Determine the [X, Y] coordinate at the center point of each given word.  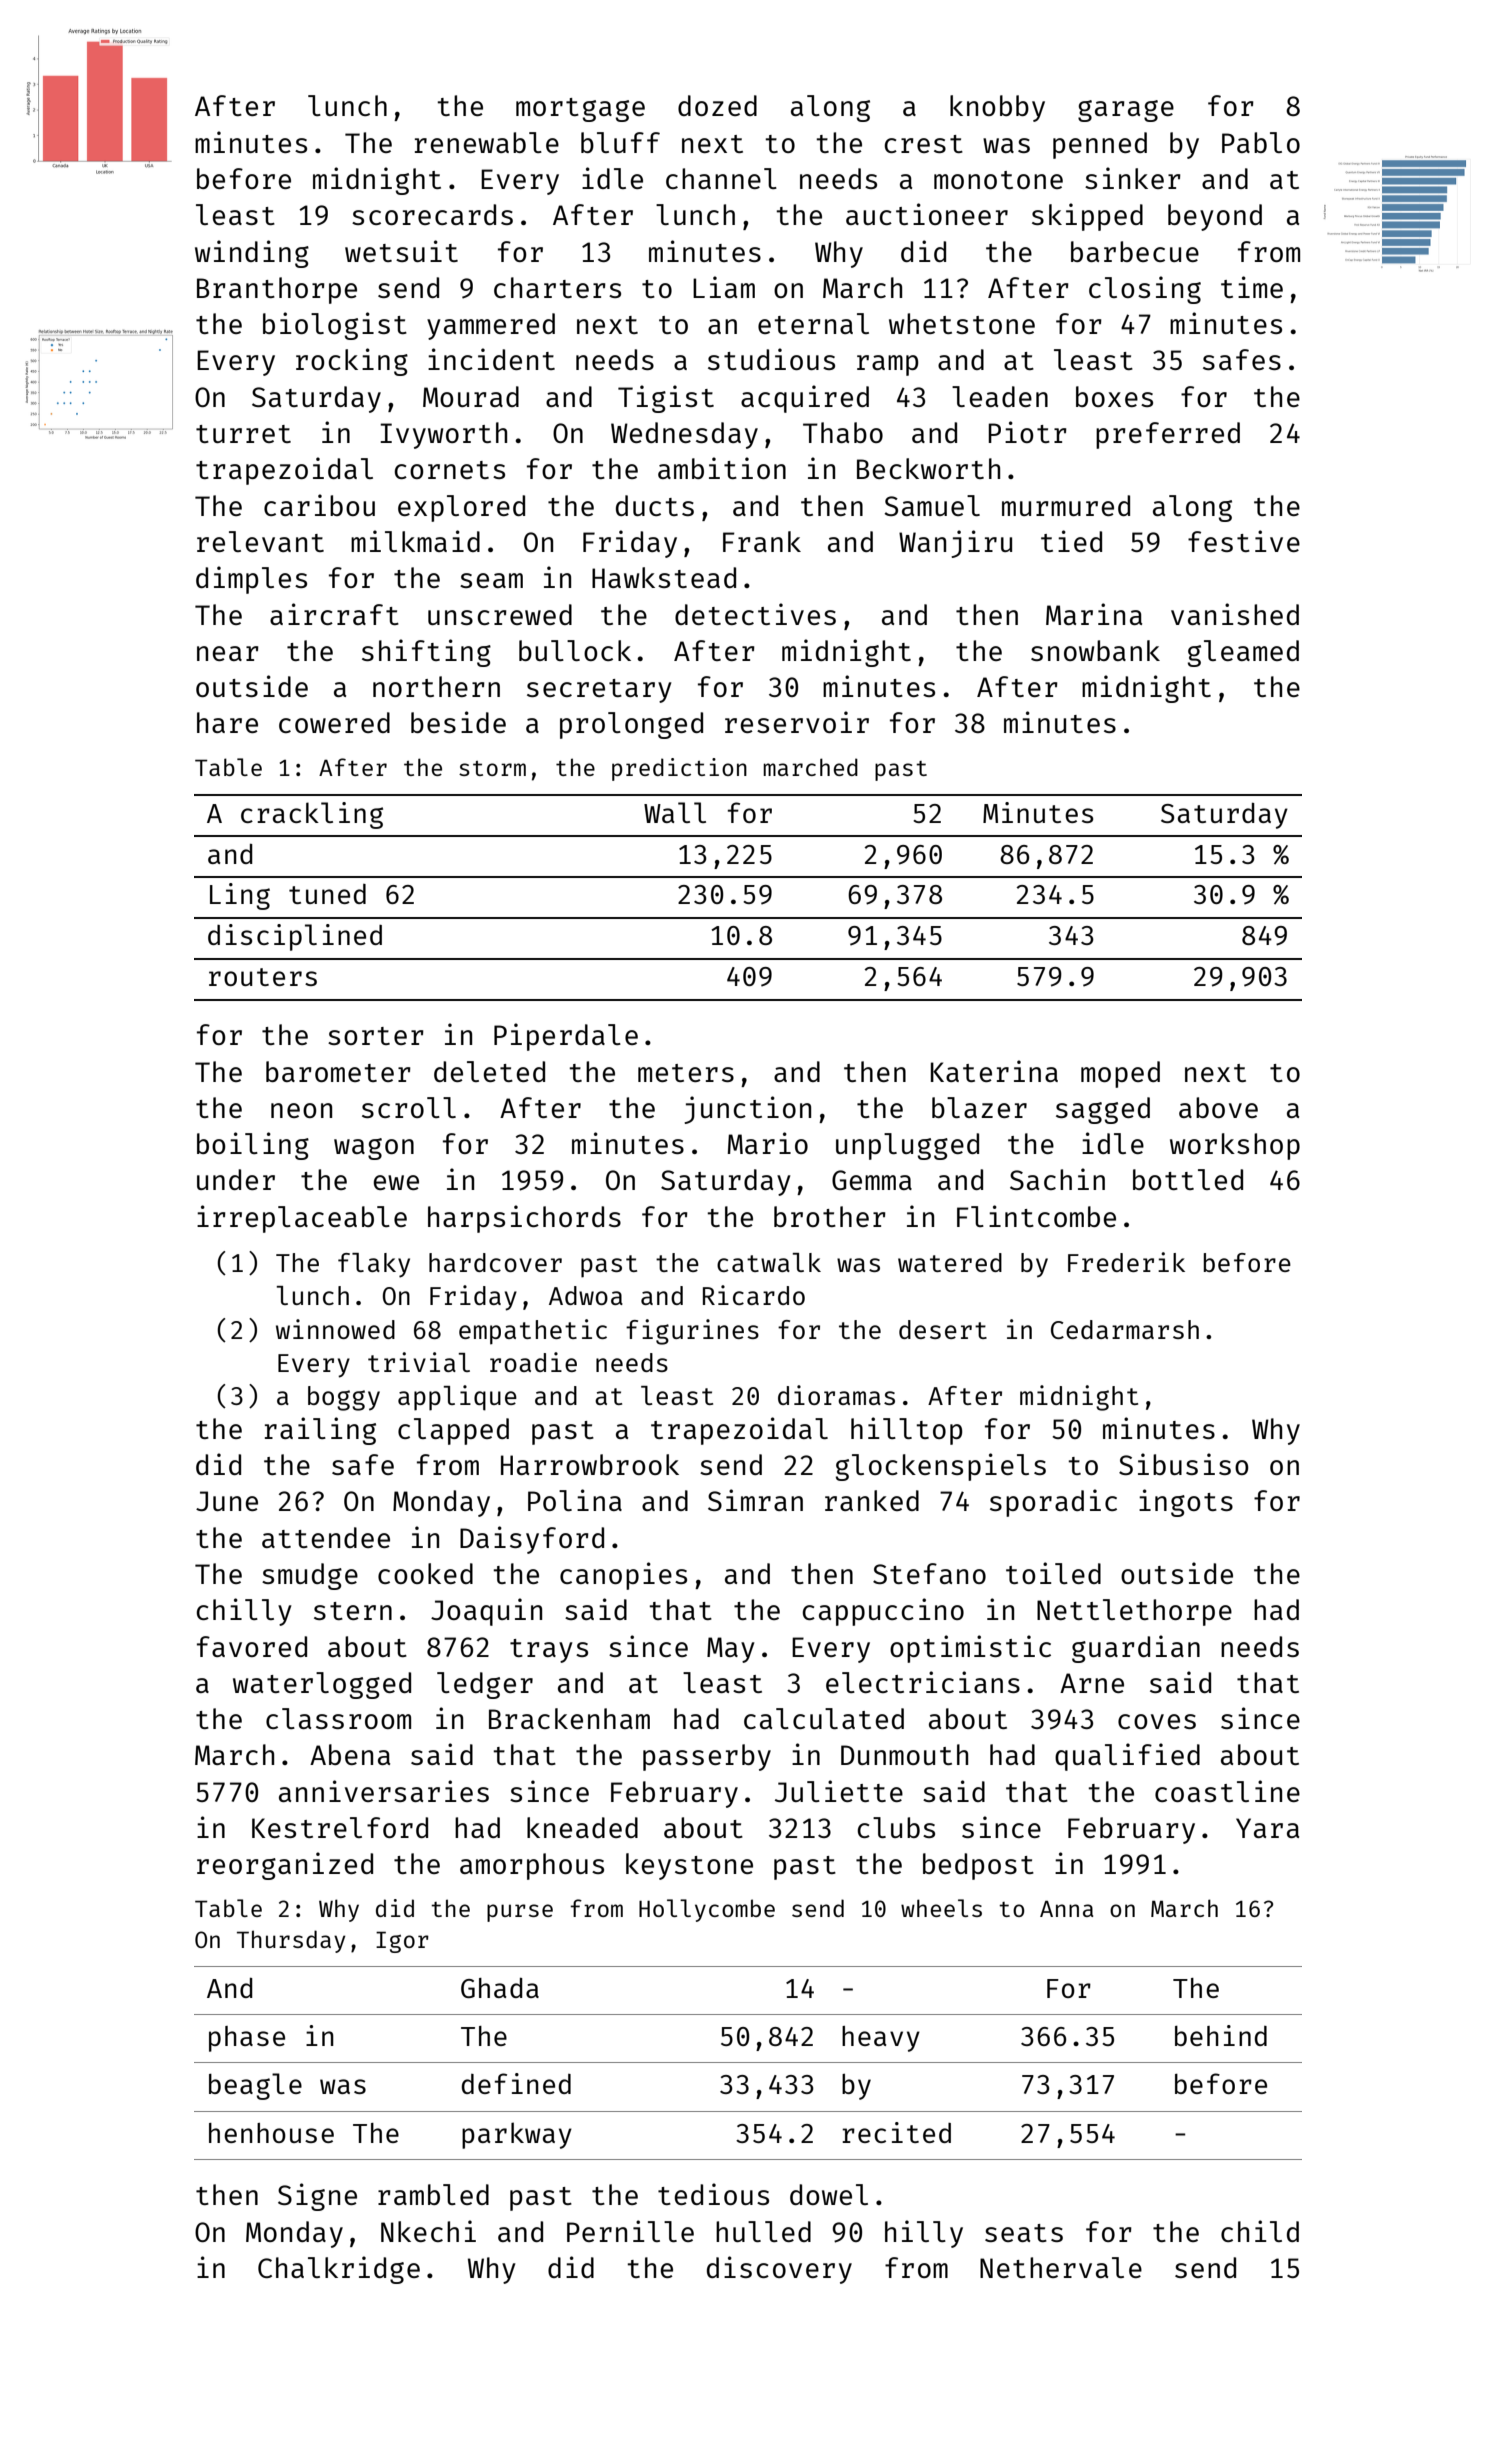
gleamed [1243, 653]
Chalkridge [339, 2270]
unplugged [907, 1146]
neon [301, 1110]
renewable [487, 142]
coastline [1227, 1791]
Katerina [994, 1071]
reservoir [797, 722]
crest [923, 144]
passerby [707, 1757]
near [228, 653]
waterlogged [322, 1685]
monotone [998, 180]
